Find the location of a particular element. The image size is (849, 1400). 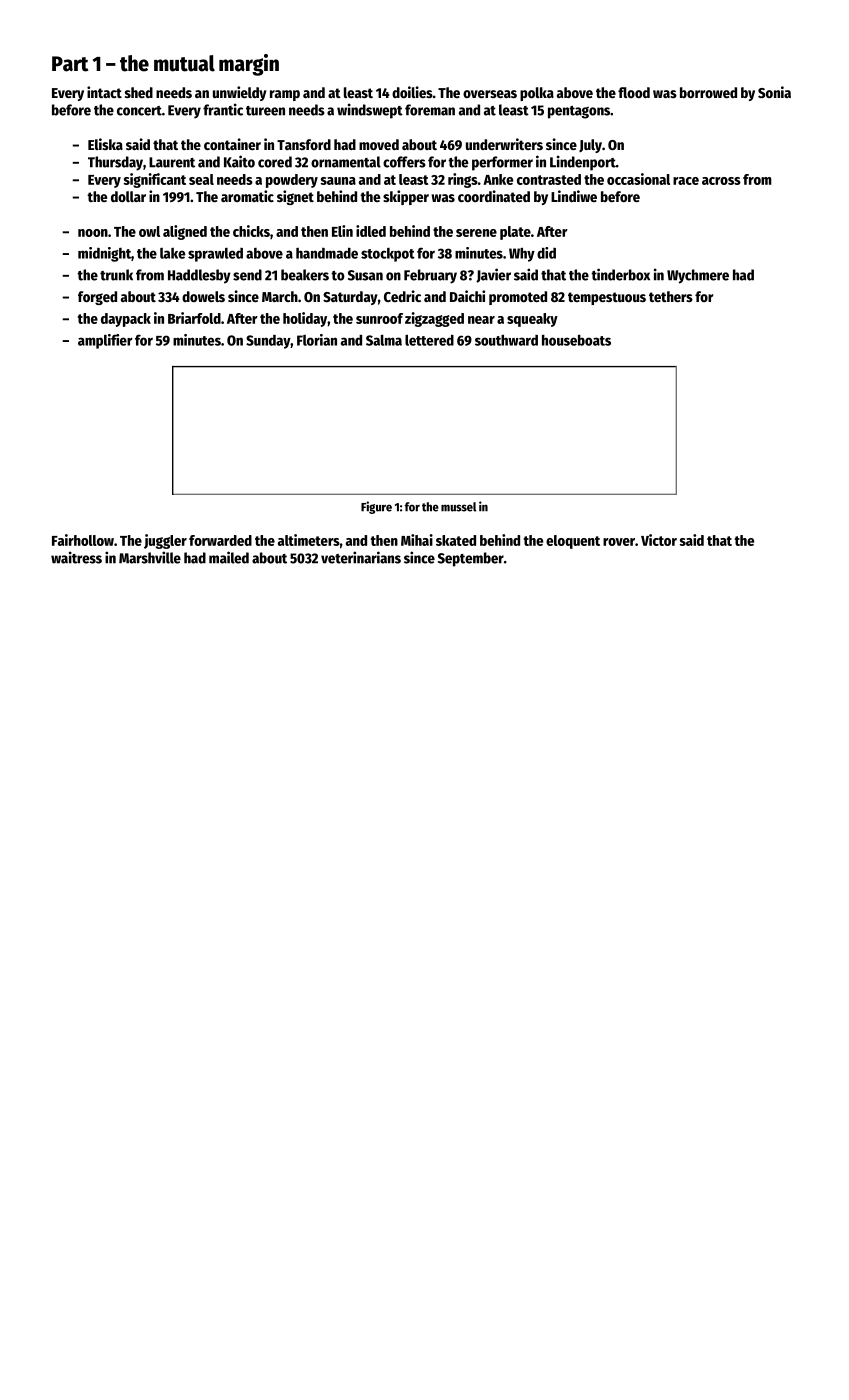

foreman is located at coordinates (430, 110).
